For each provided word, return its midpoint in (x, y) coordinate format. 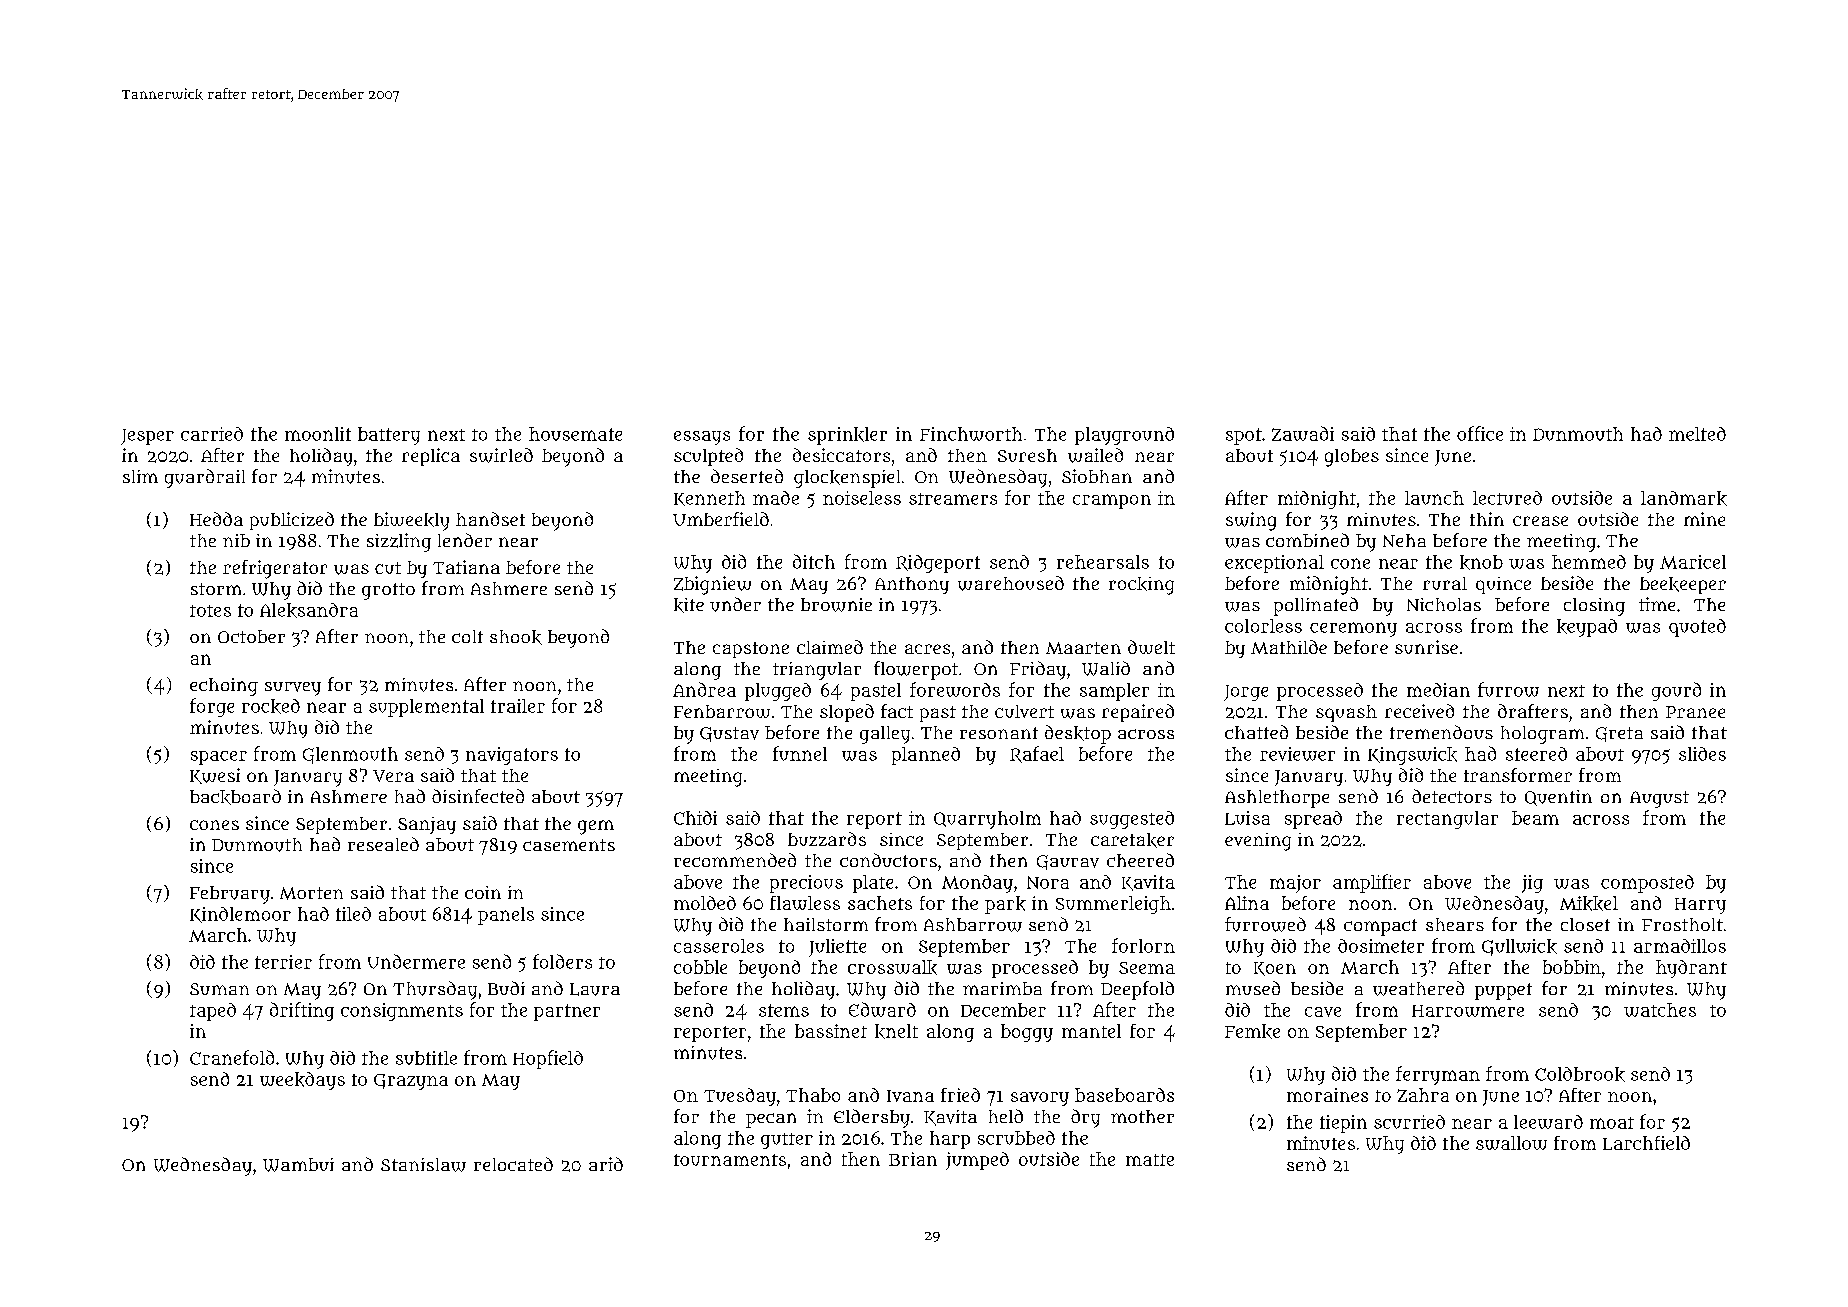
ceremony (1353, 629)
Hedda (216, 519)
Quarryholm (987, 820)
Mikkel (1589, 903)
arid (606, 1164)
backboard (235, 797)
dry (1085, 1118)
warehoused (1011, 583)
